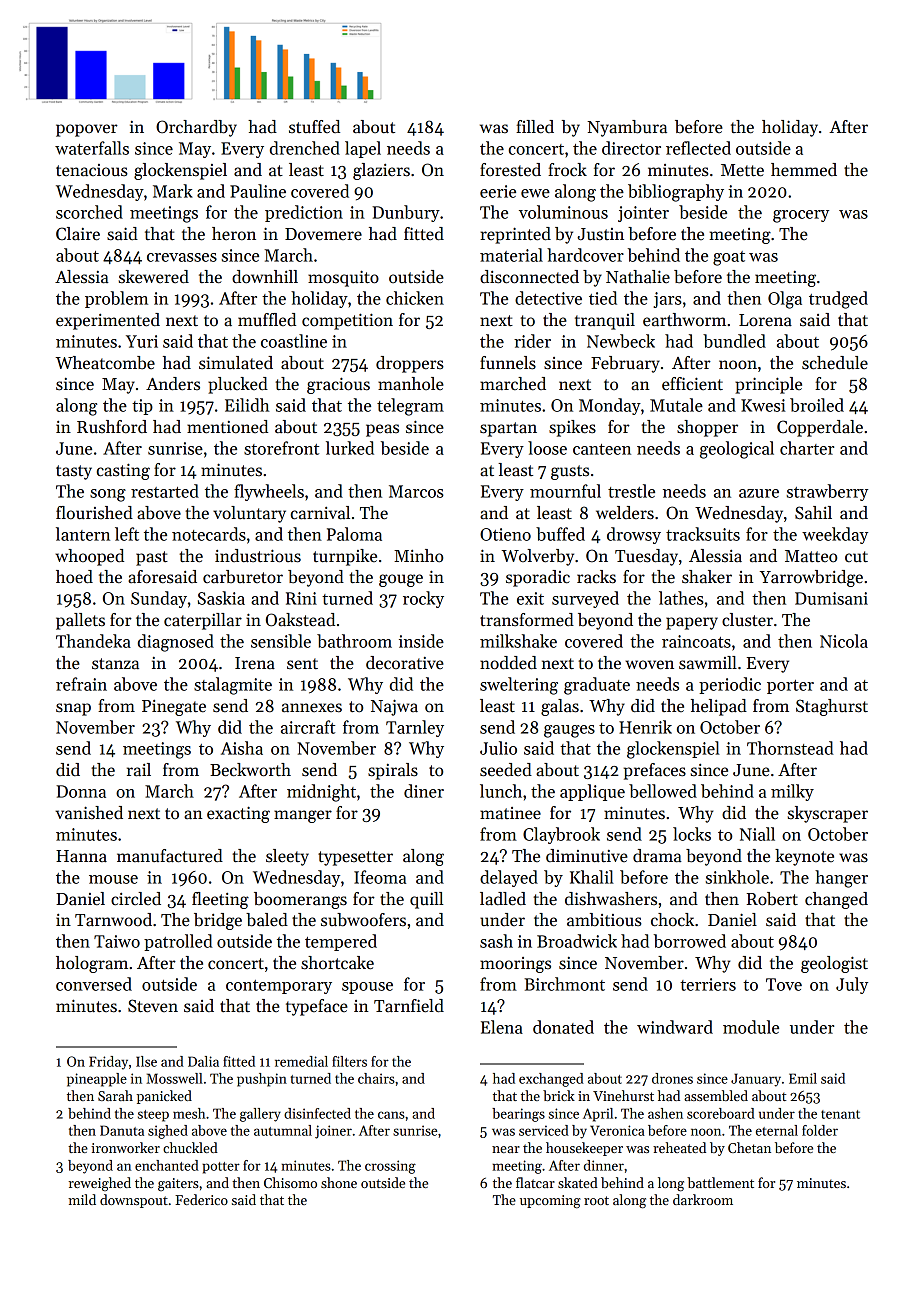 The width and height of the page is (924, 1314). I want to click on Matteo, so click(811, 556).
